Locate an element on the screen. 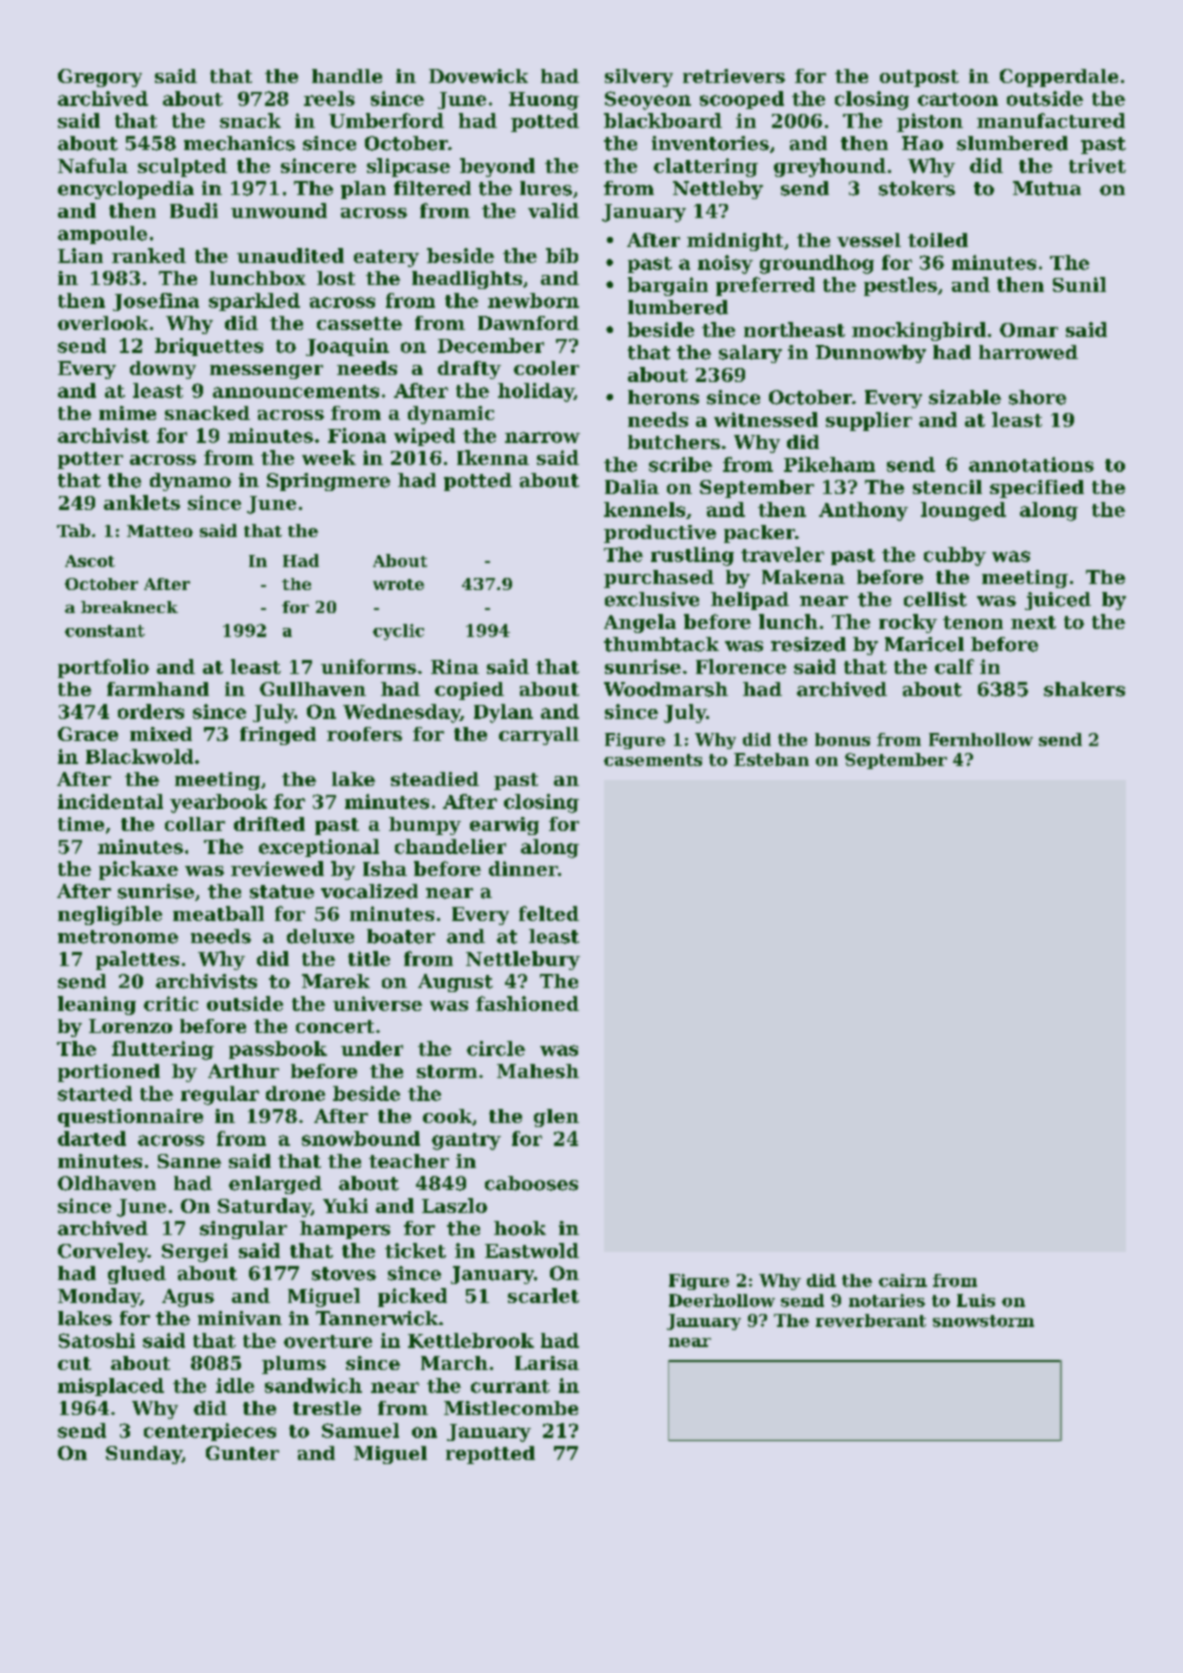  scribe is located at coordinates (680, 464).
